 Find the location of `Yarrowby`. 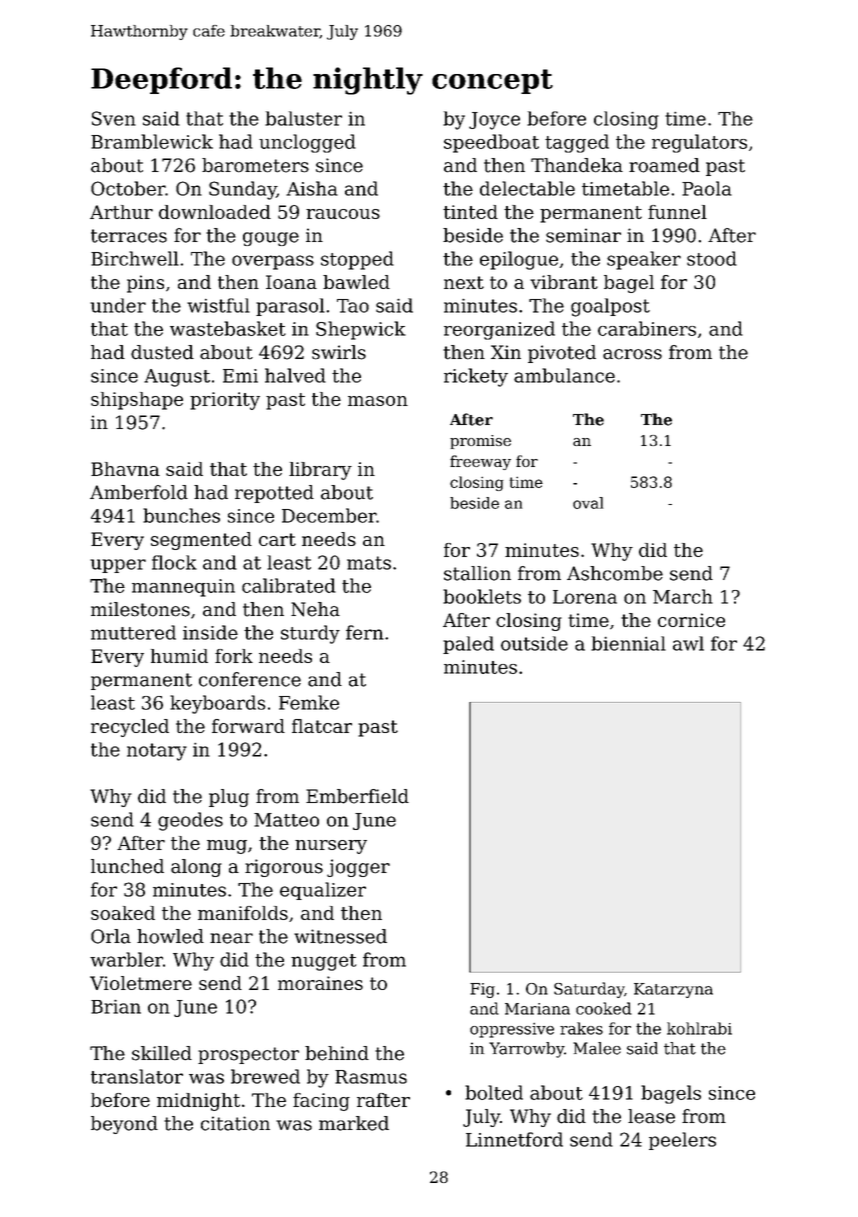

Yarrowby is located at coordinates (526, 1050).
